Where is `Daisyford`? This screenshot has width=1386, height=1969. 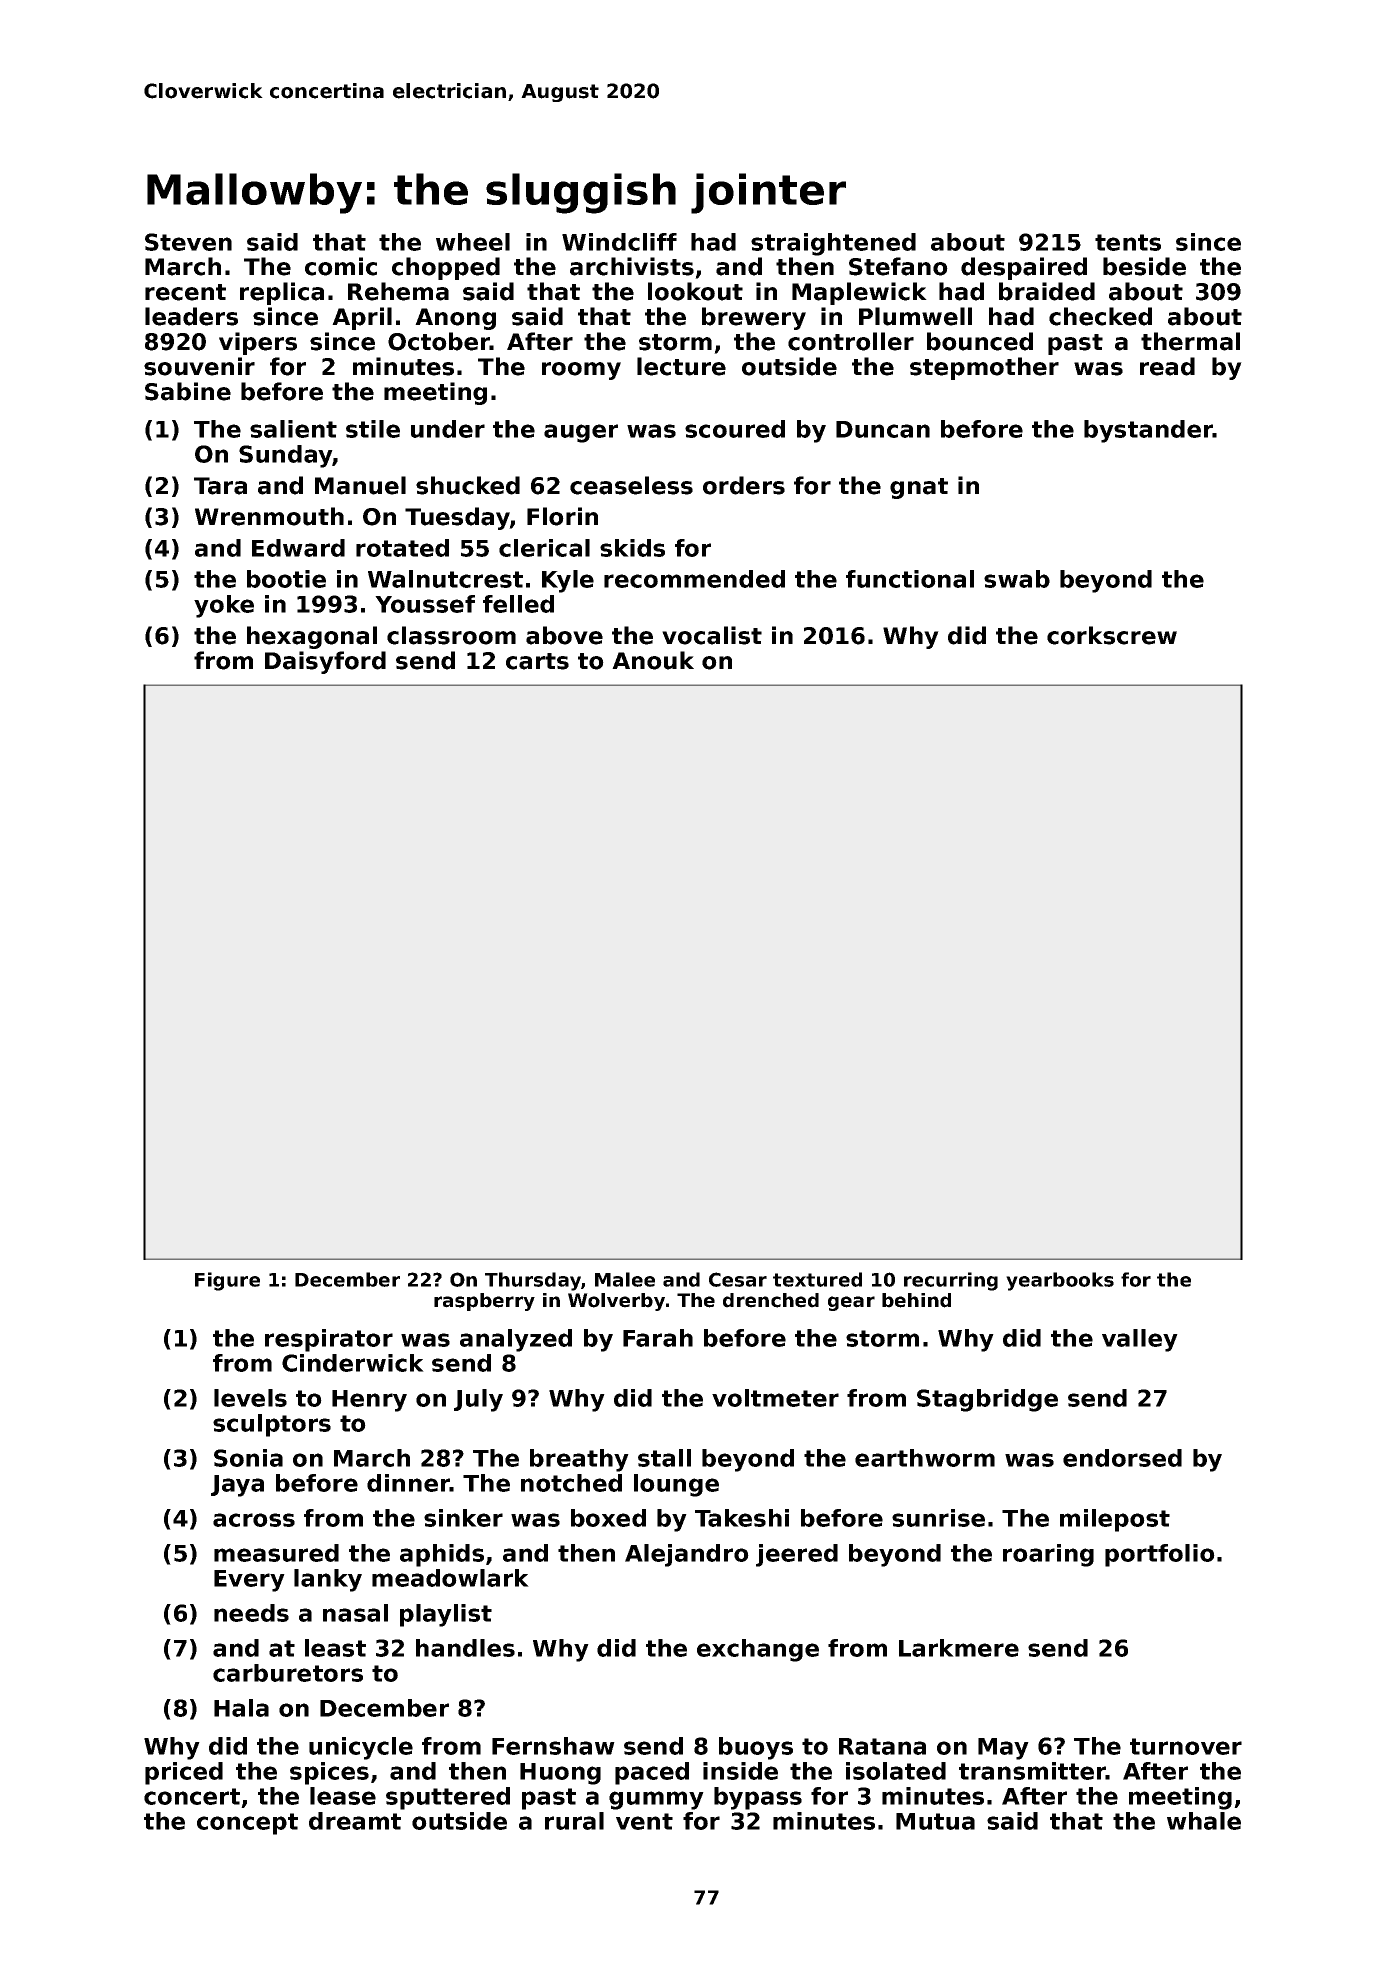
Daisyford is located at coordinates (325, 662).
